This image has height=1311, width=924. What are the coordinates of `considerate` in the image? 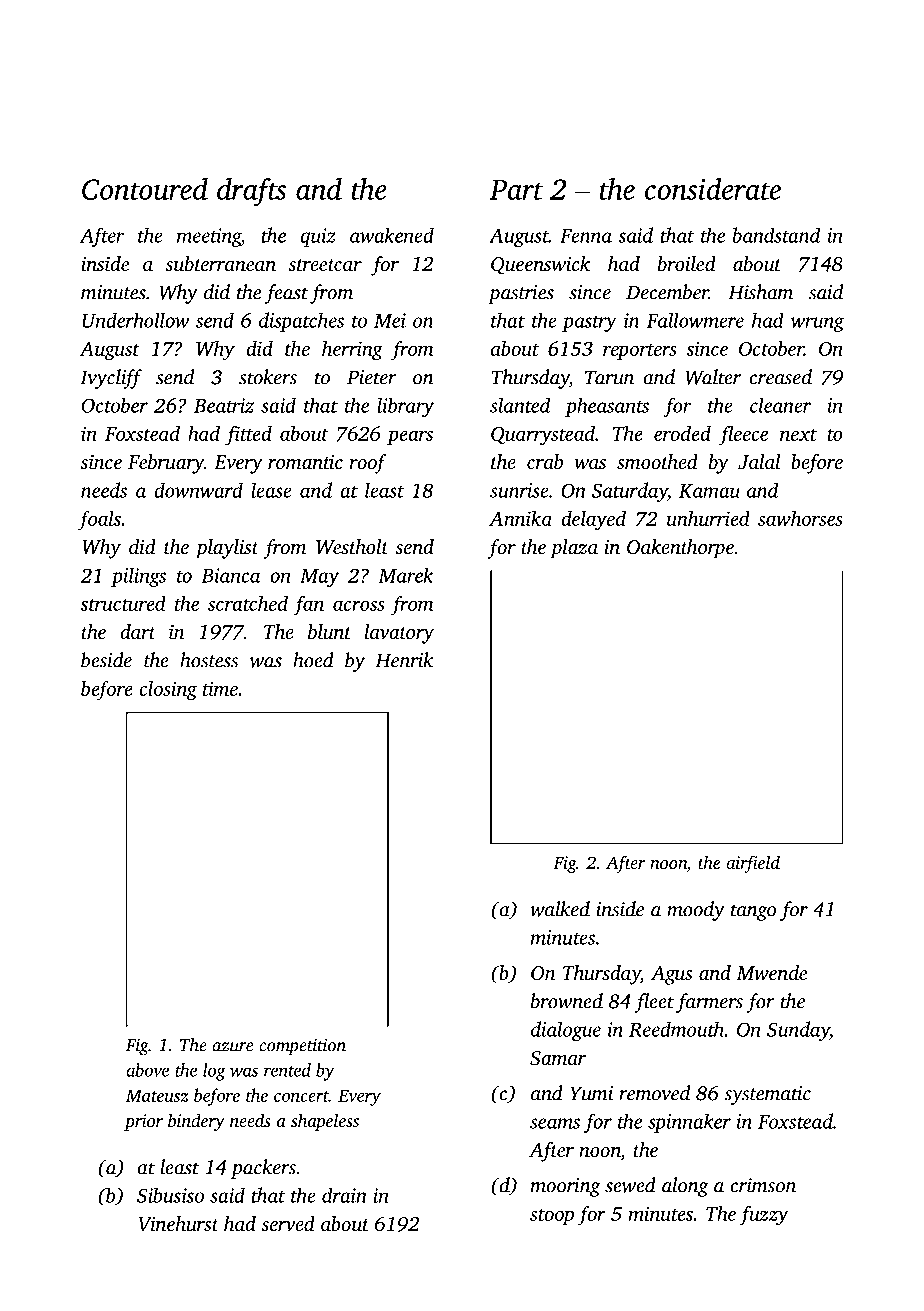 It's located at (713, 189).
